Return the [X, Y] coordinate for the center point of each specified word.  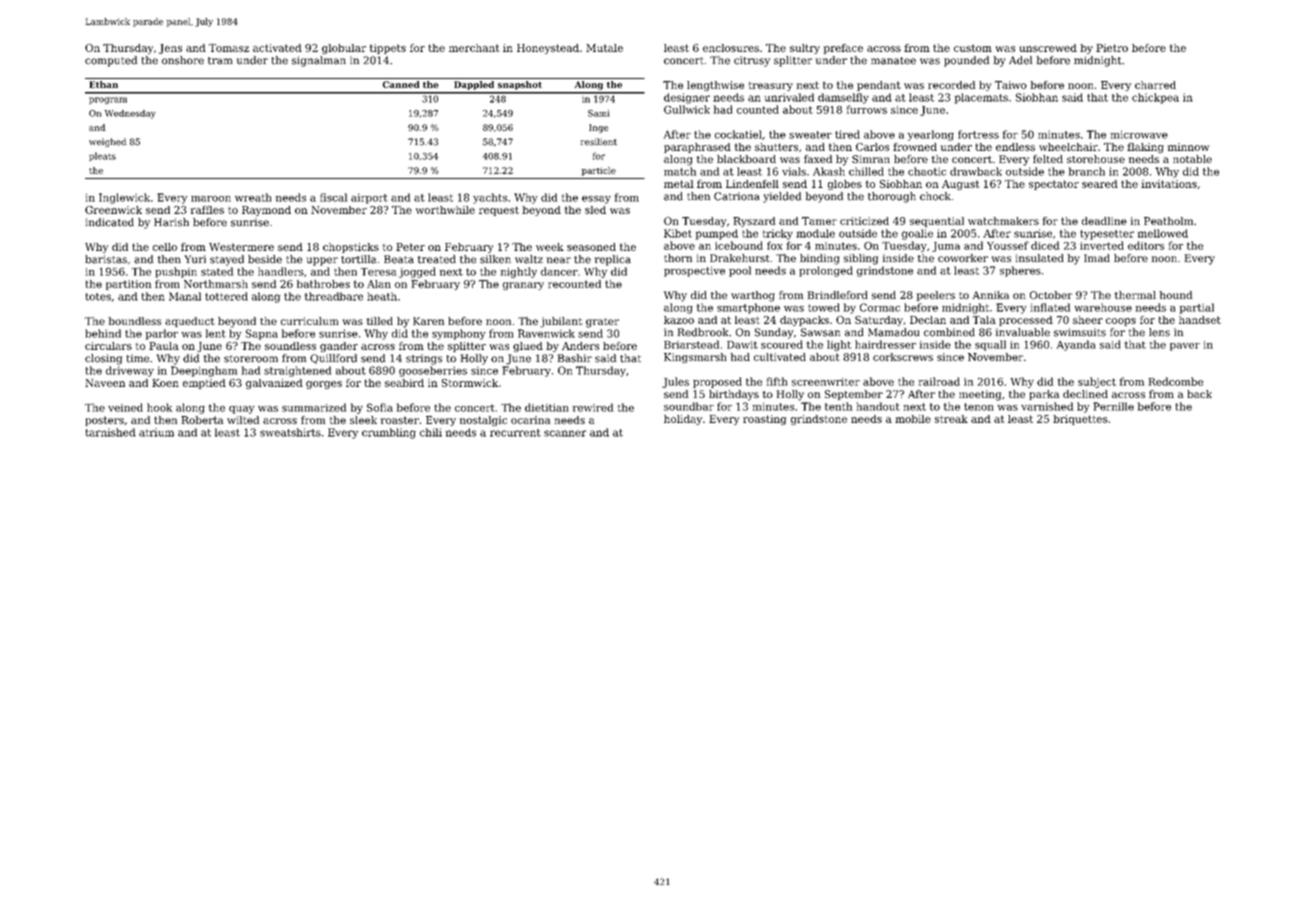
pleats [102, 156]
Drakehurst [740, 258]
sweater [810, 135]
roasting [764, 420]
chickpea [1155, 98]
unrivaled [789, 97]
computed [111, 61]
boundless [135, 321]
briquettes [1080, 420]
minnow [1188, 147]
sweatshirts [290, 432]
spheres [1020, 271]
